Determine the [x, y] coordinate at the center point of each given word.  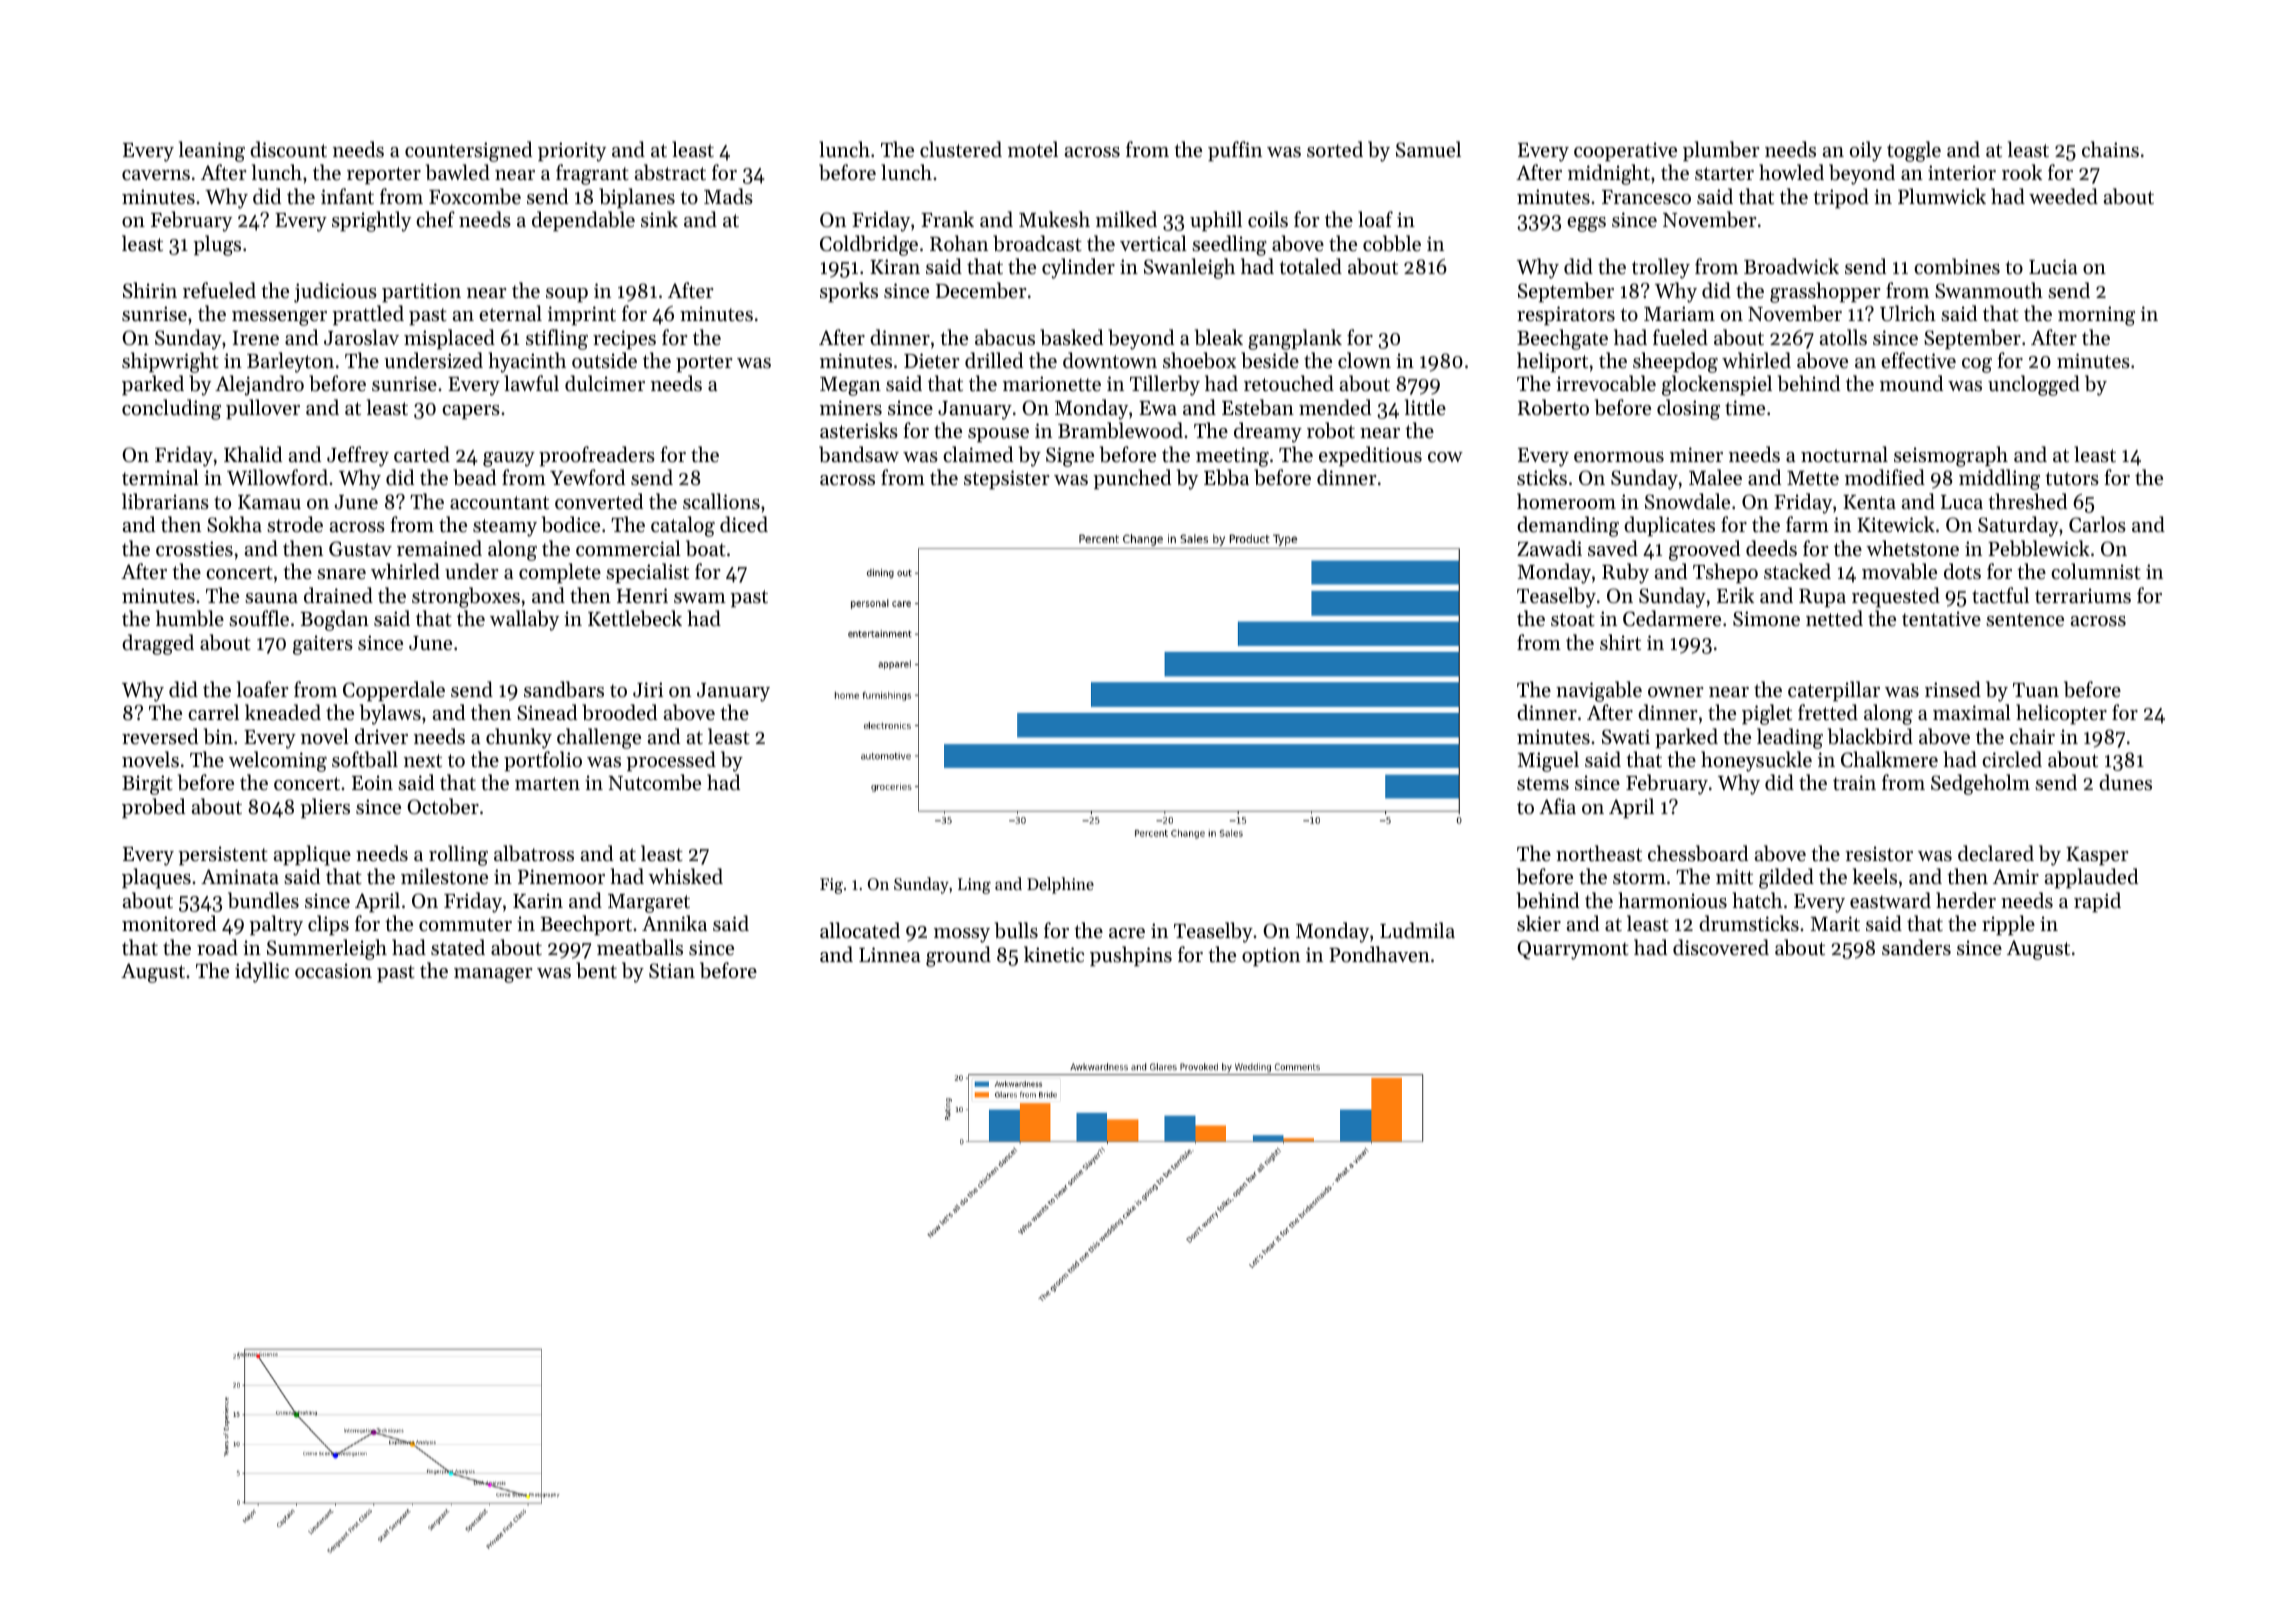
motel [1033, 149]
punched [1132, 479]
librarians [165, 501]
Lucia [2053, 267]
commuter [465, 925]
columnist [2096, 571]
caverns [156, 175]
